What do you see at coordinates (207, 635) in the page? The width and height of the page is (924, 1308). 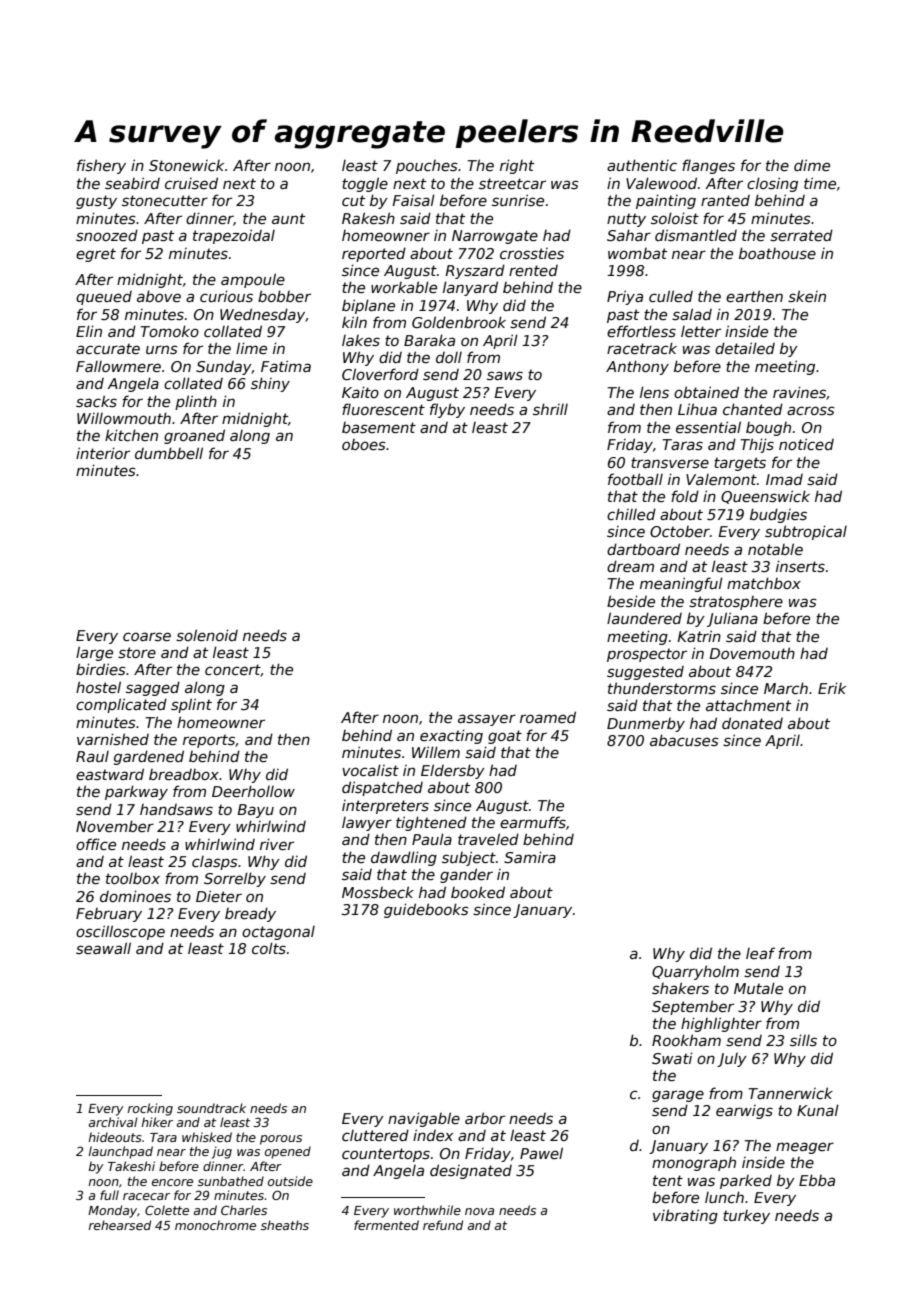 I see `solenoid` at bounding box center [207, 635].
